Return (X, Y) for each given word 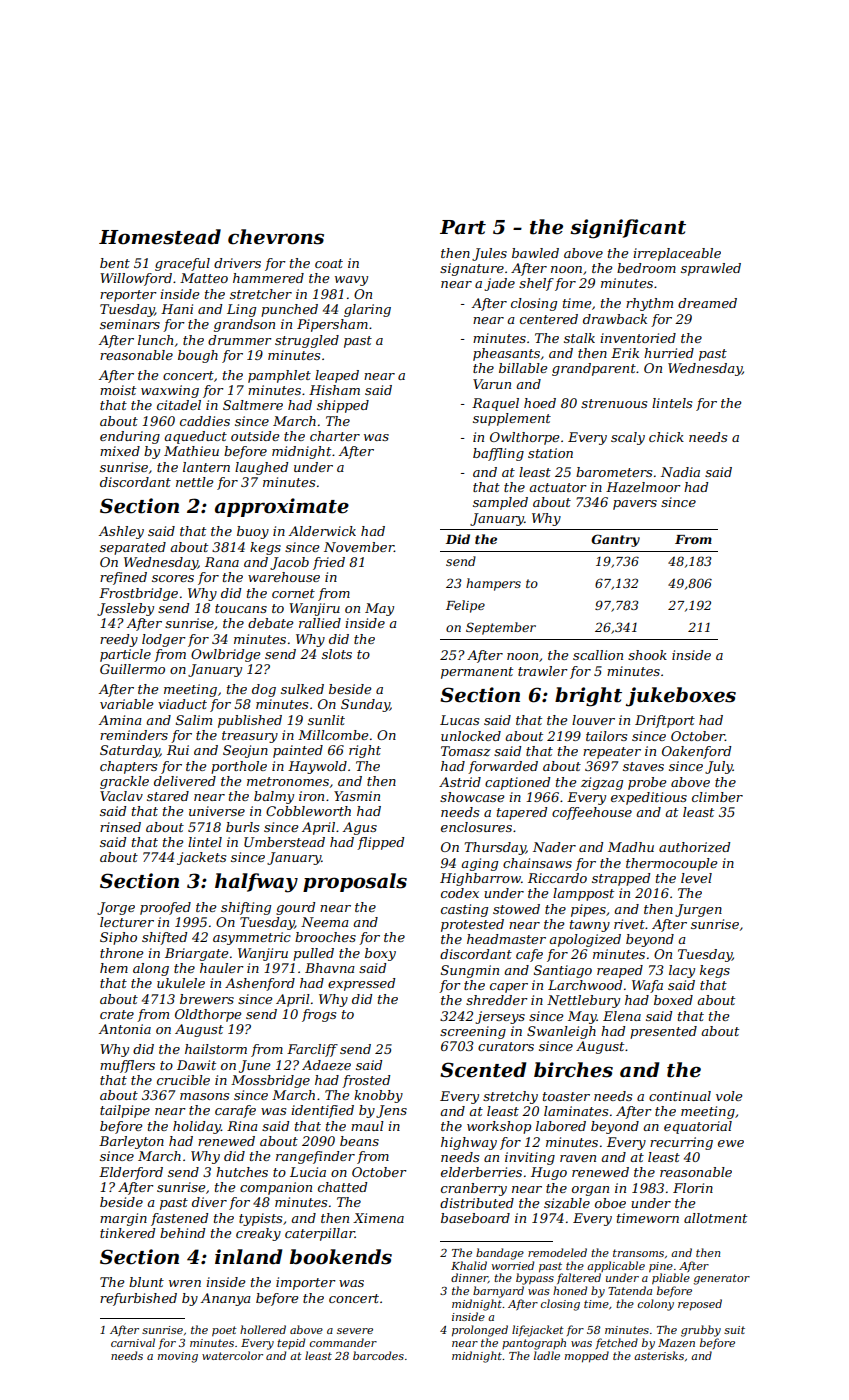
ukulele (181, 983)
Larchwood (585, 985)
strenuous (614, 403)
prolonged (480, 1331)
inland (248, 1257)
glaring (367, 310)
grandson (244, 325)
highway (469, 1143)
